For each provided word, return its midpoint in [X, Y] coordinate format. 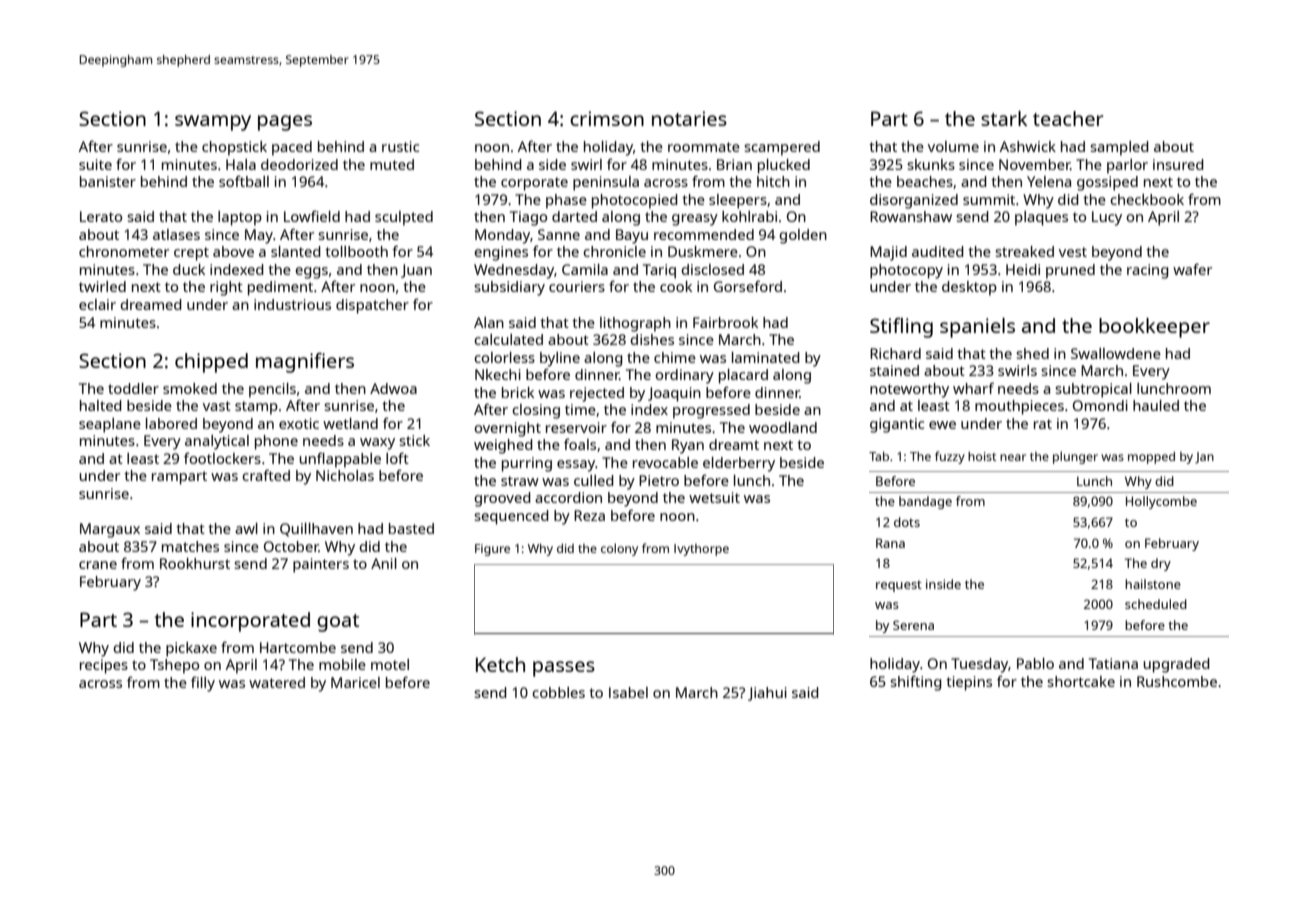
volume [953, 146]
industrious [292, 304]
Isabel [628, 692]
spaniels [977, 328]
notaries [689, 118]
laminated [766, 357]
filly [203, 684]
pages [285, 123]
